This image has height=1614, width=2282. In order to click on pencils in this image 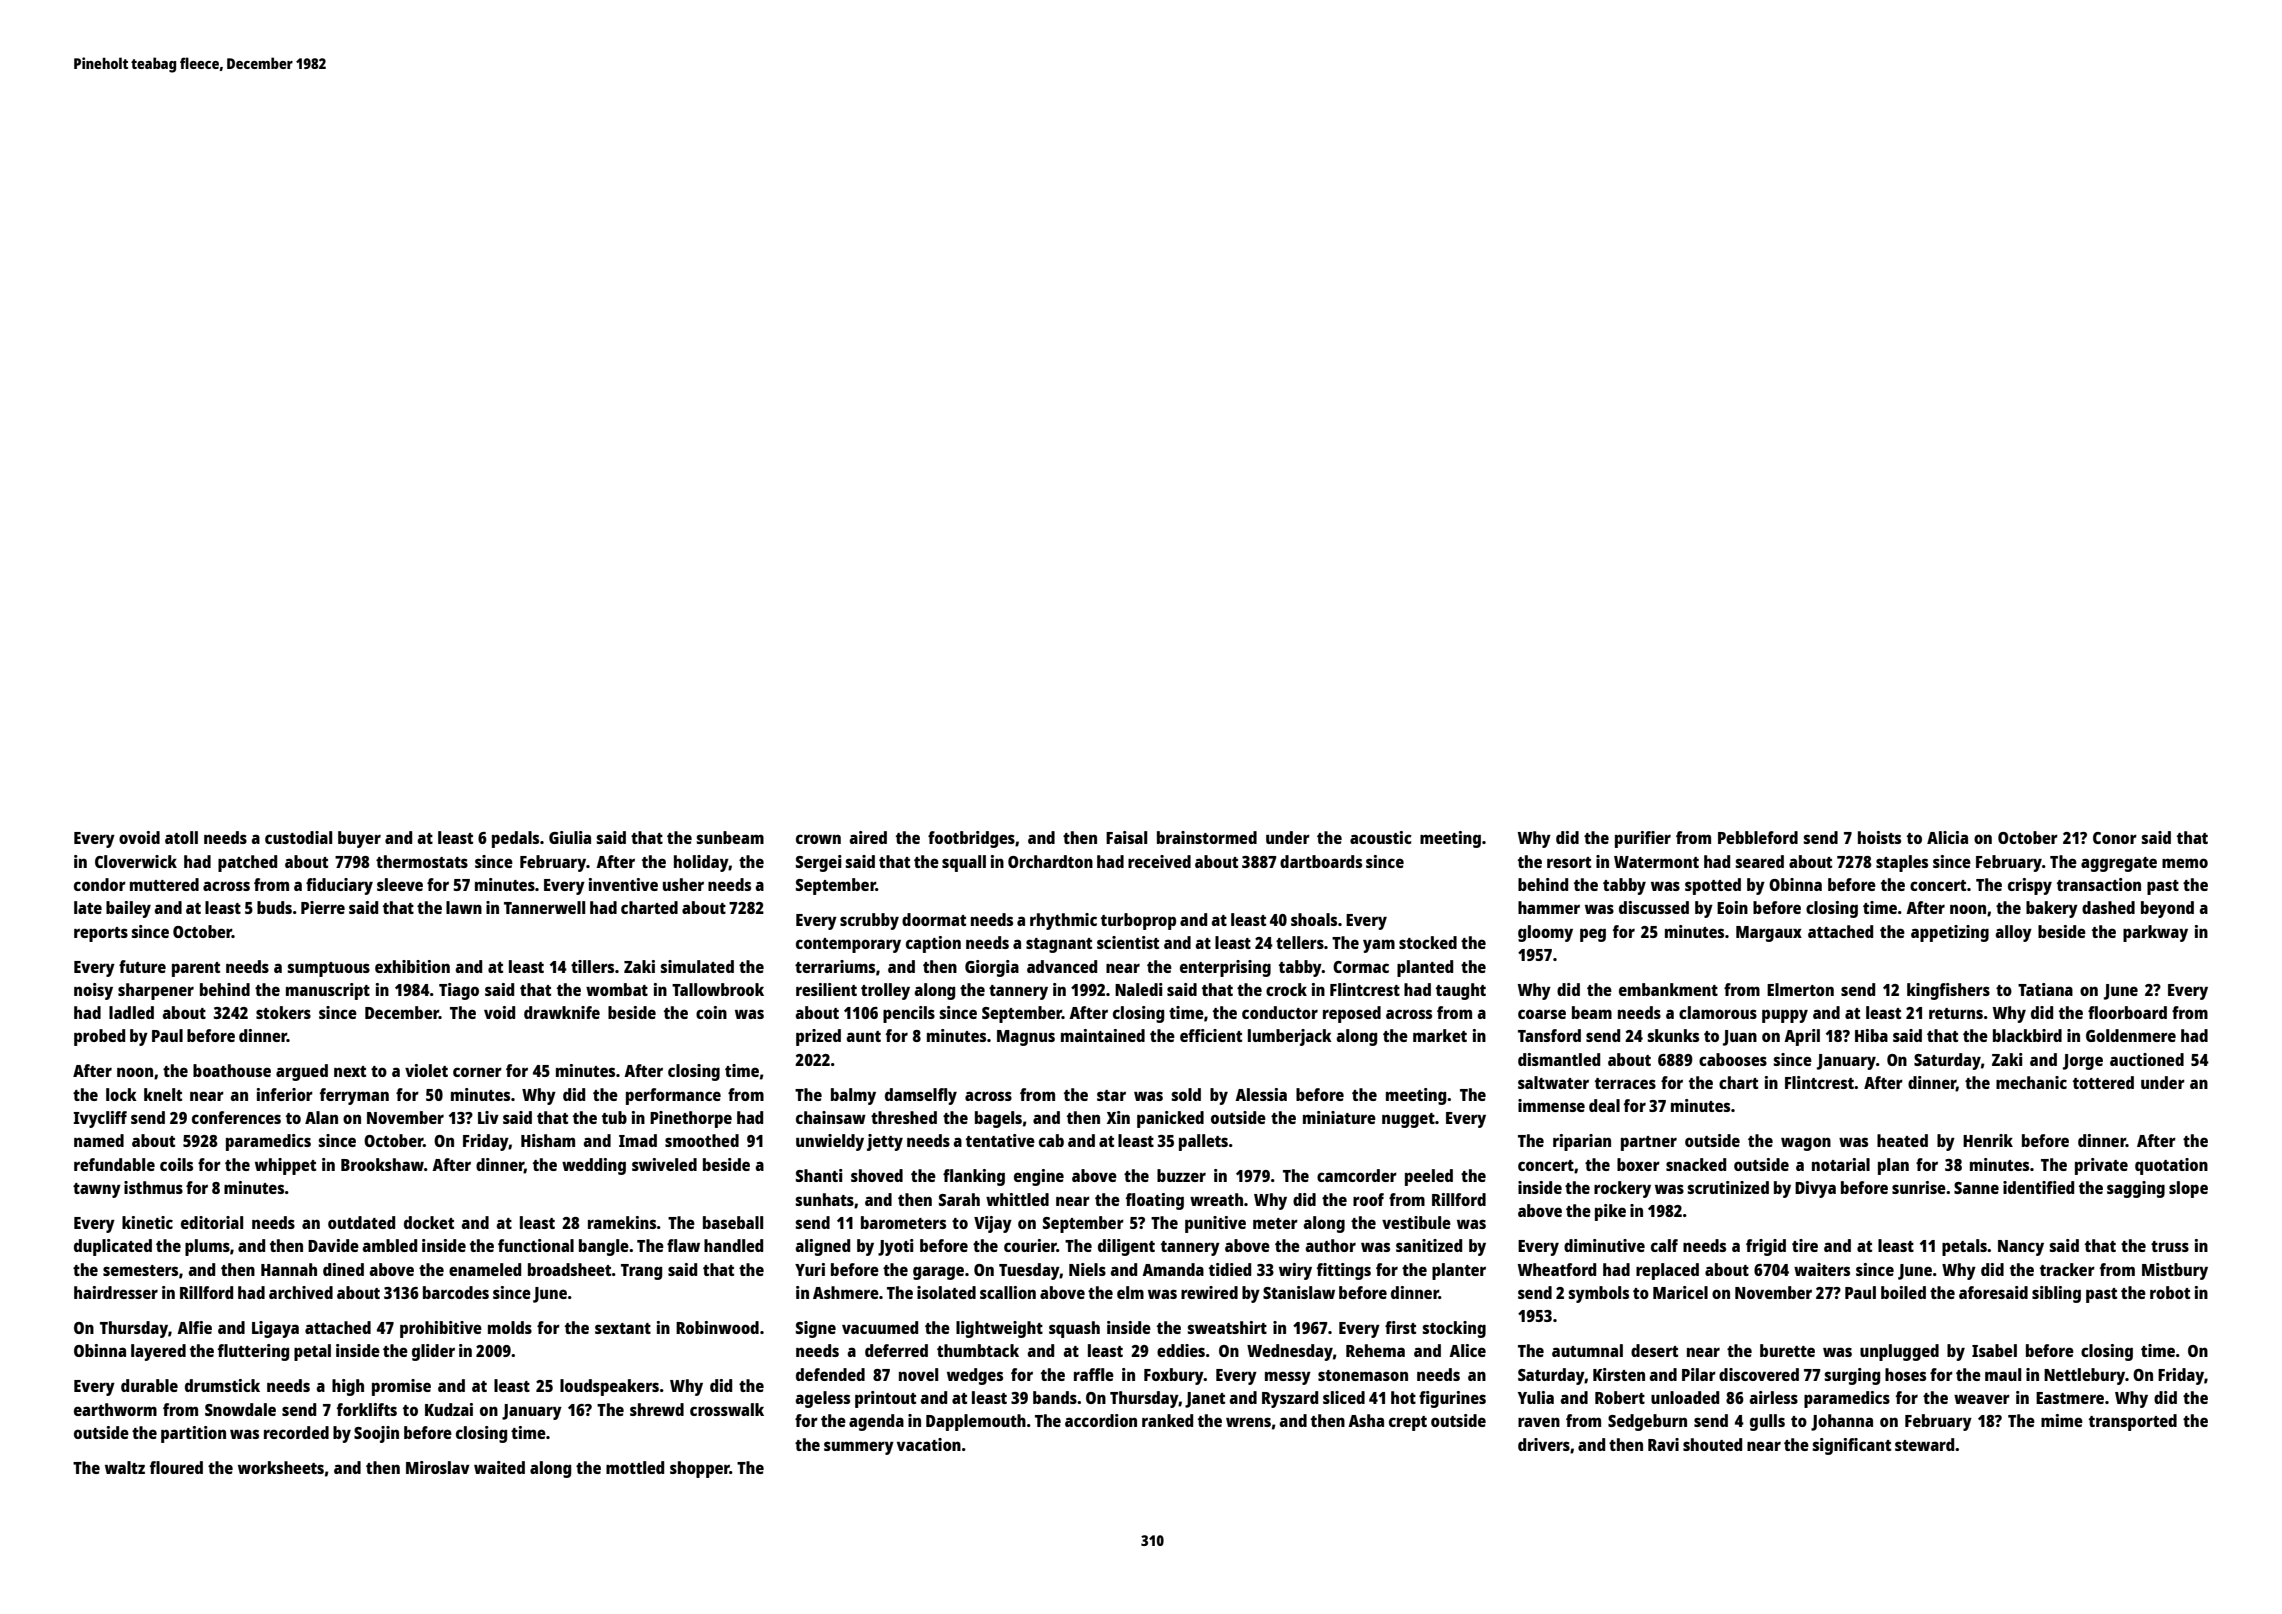, I will do `click(909, 1014)`.
